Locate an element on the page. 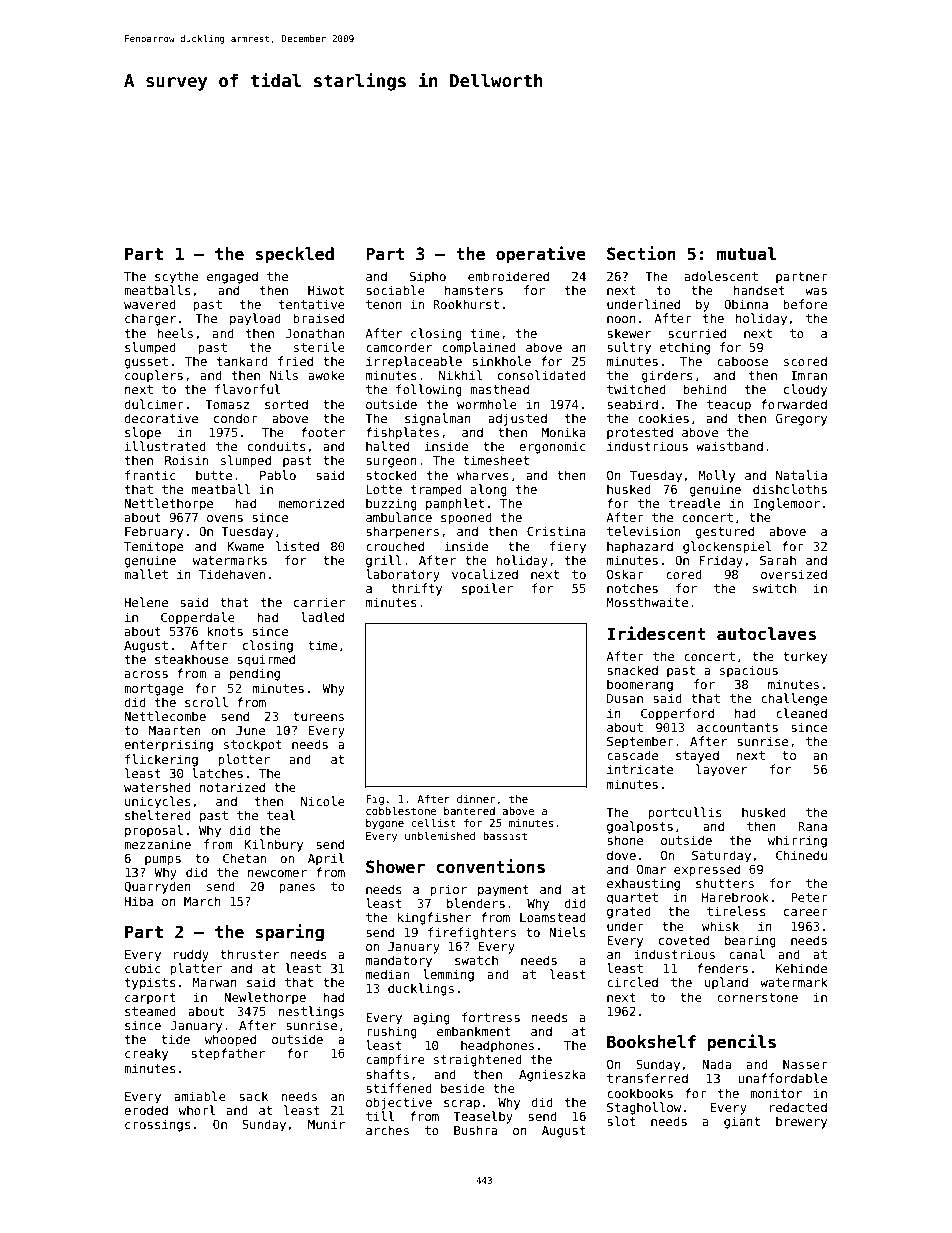  crossings is located at coordinates (158, 1125).
